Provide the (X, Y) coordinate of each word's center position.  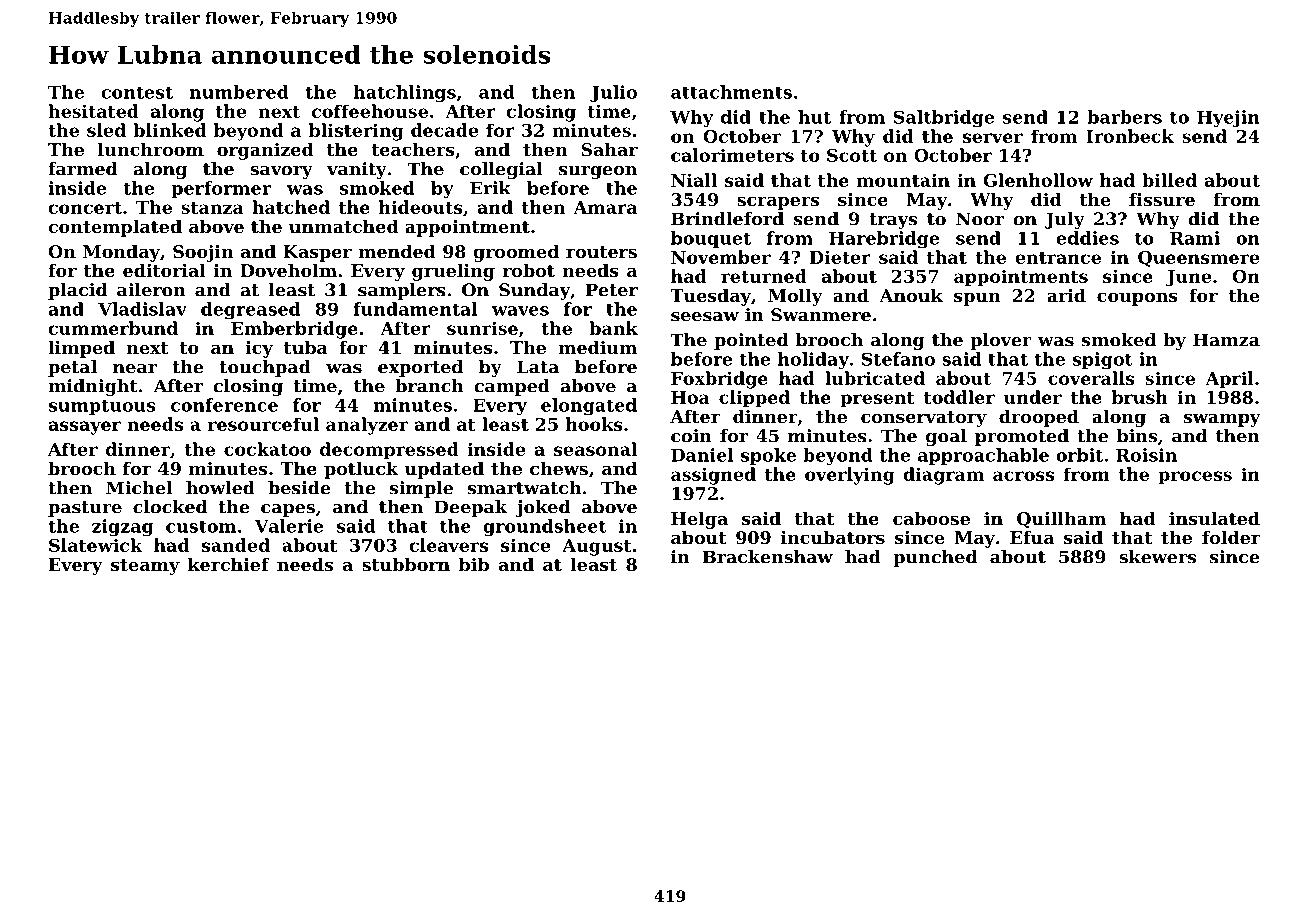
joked (543, 508)
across (1023, 476)
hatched (291, 207)
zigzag (122, 528)
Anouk (911, 295)
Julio (613, 93)
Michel (139, 488)
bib (474, 564)
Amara (605, 207)
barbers (1124, 117)
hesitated (93, 111)
